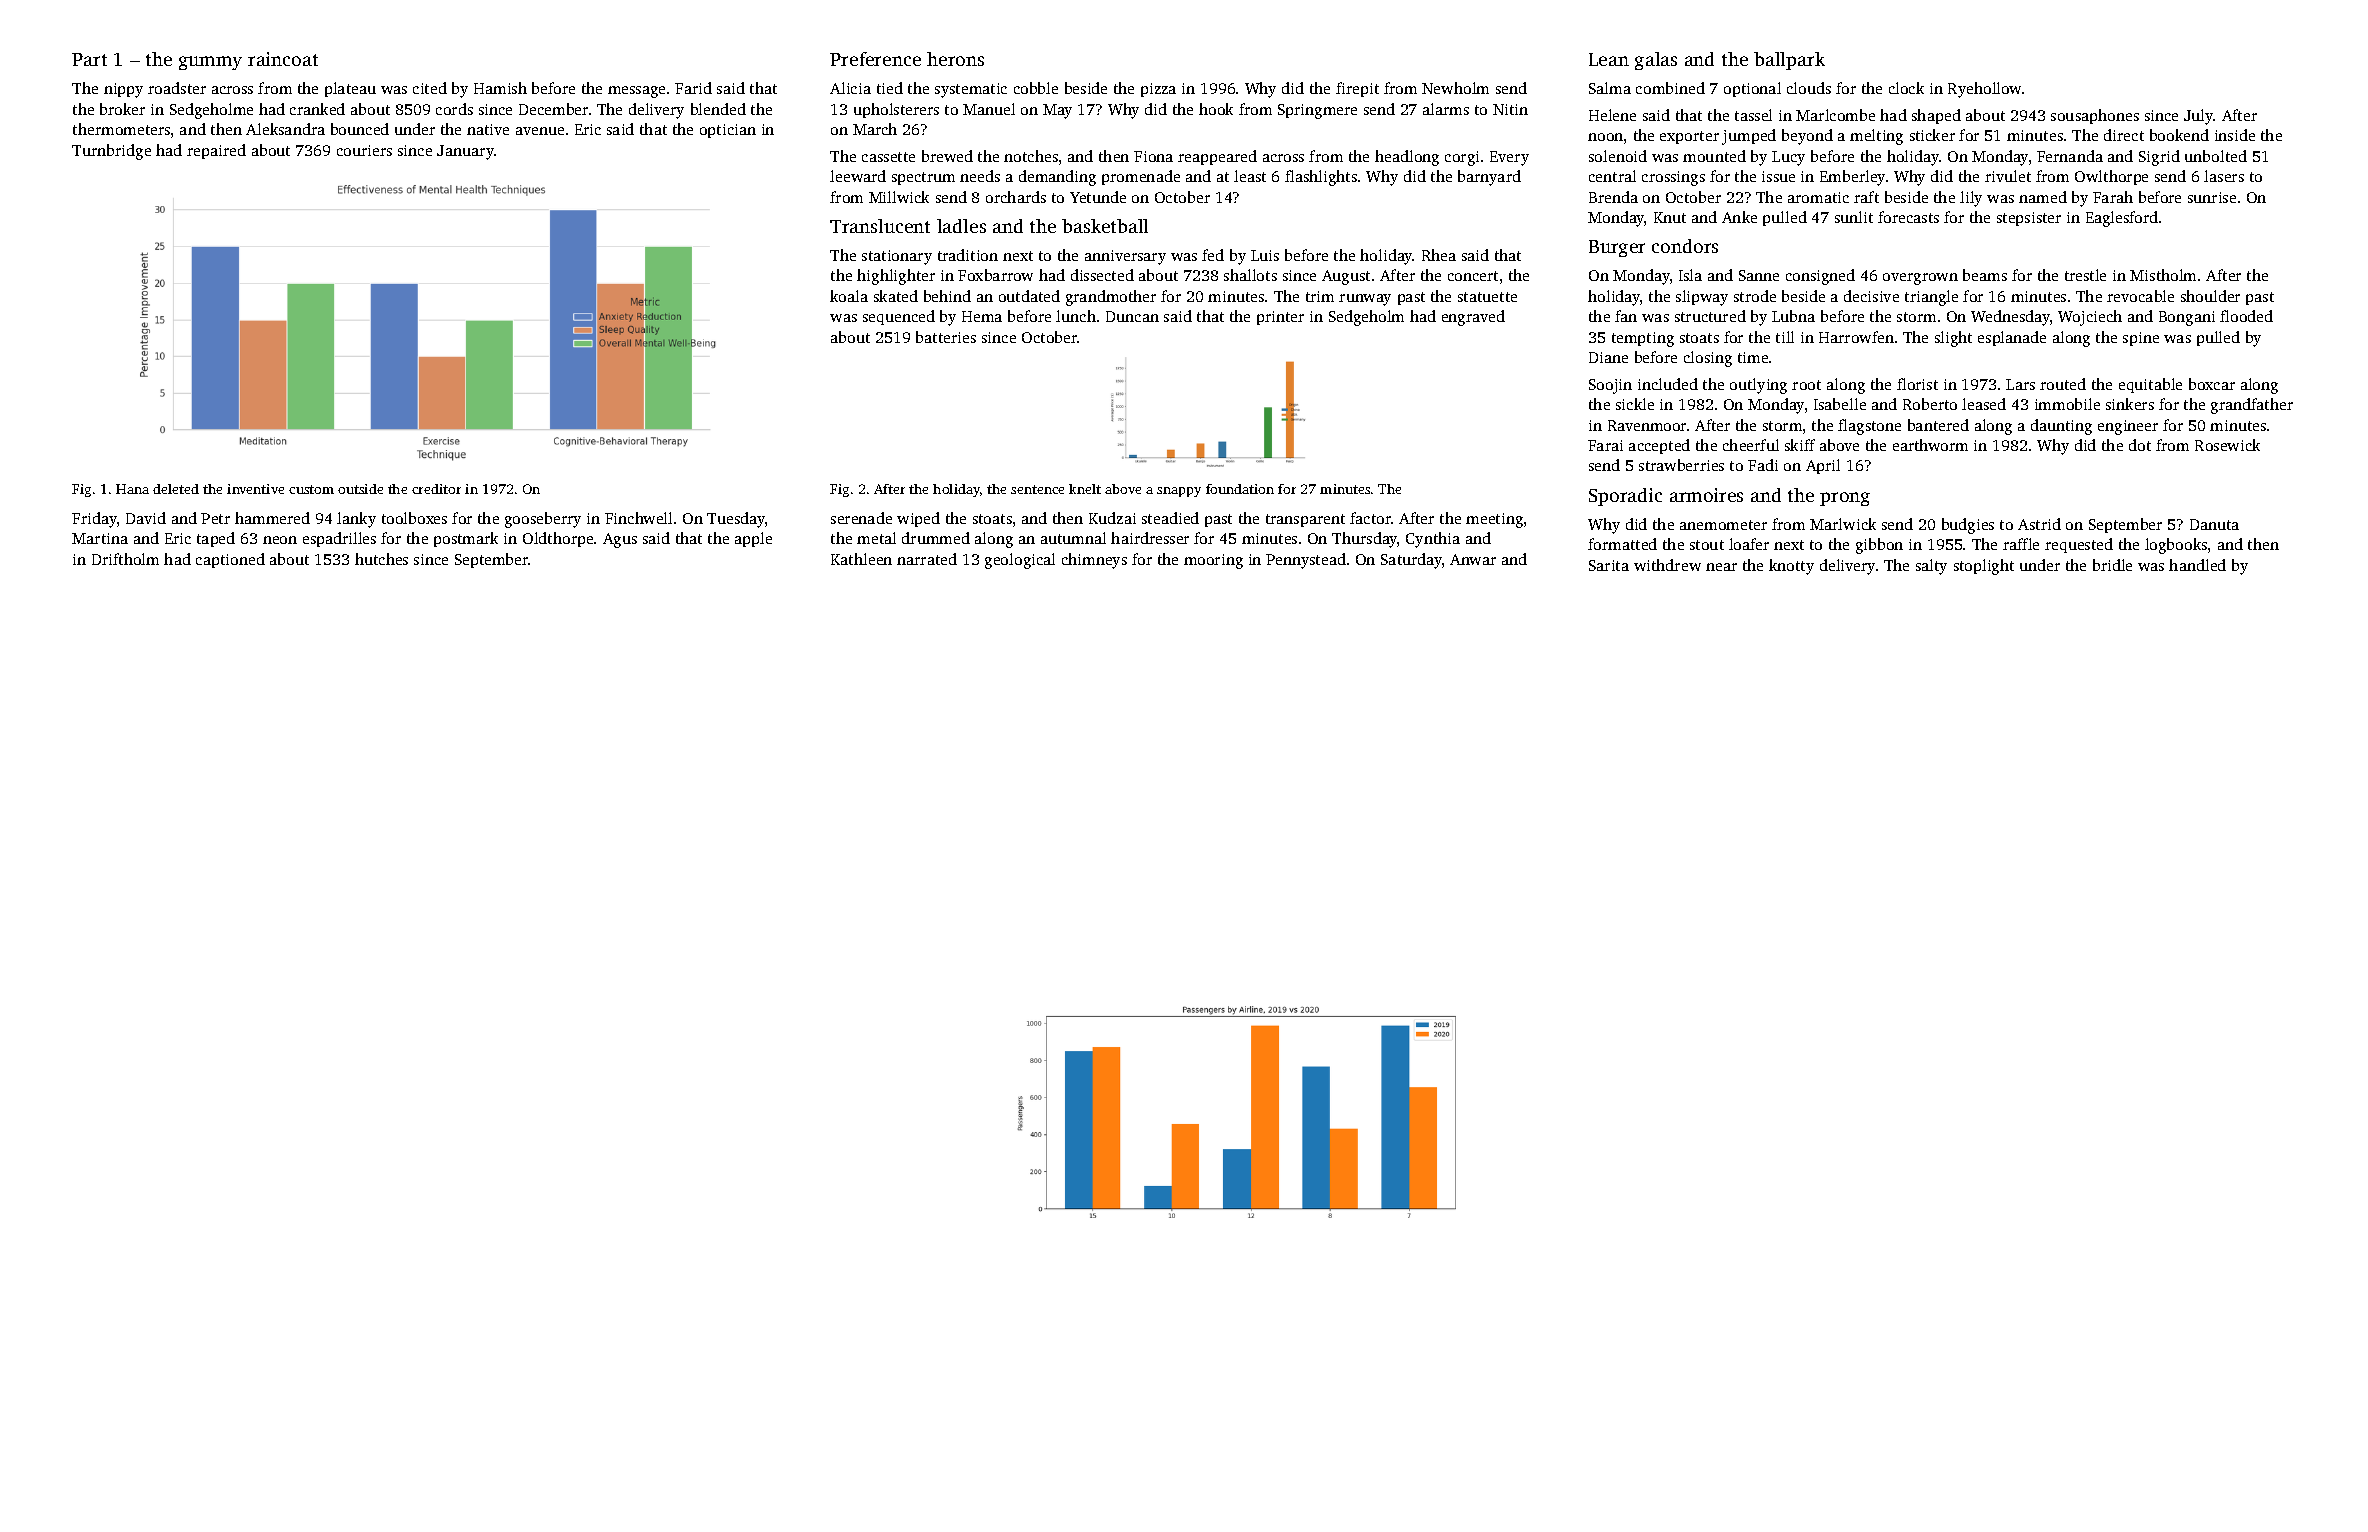 The image size is (2368, 1532). What do you see at coordinates (1854, 217) in the screenshot?
I see `sunlit` at bounding box center [1854, 217].
